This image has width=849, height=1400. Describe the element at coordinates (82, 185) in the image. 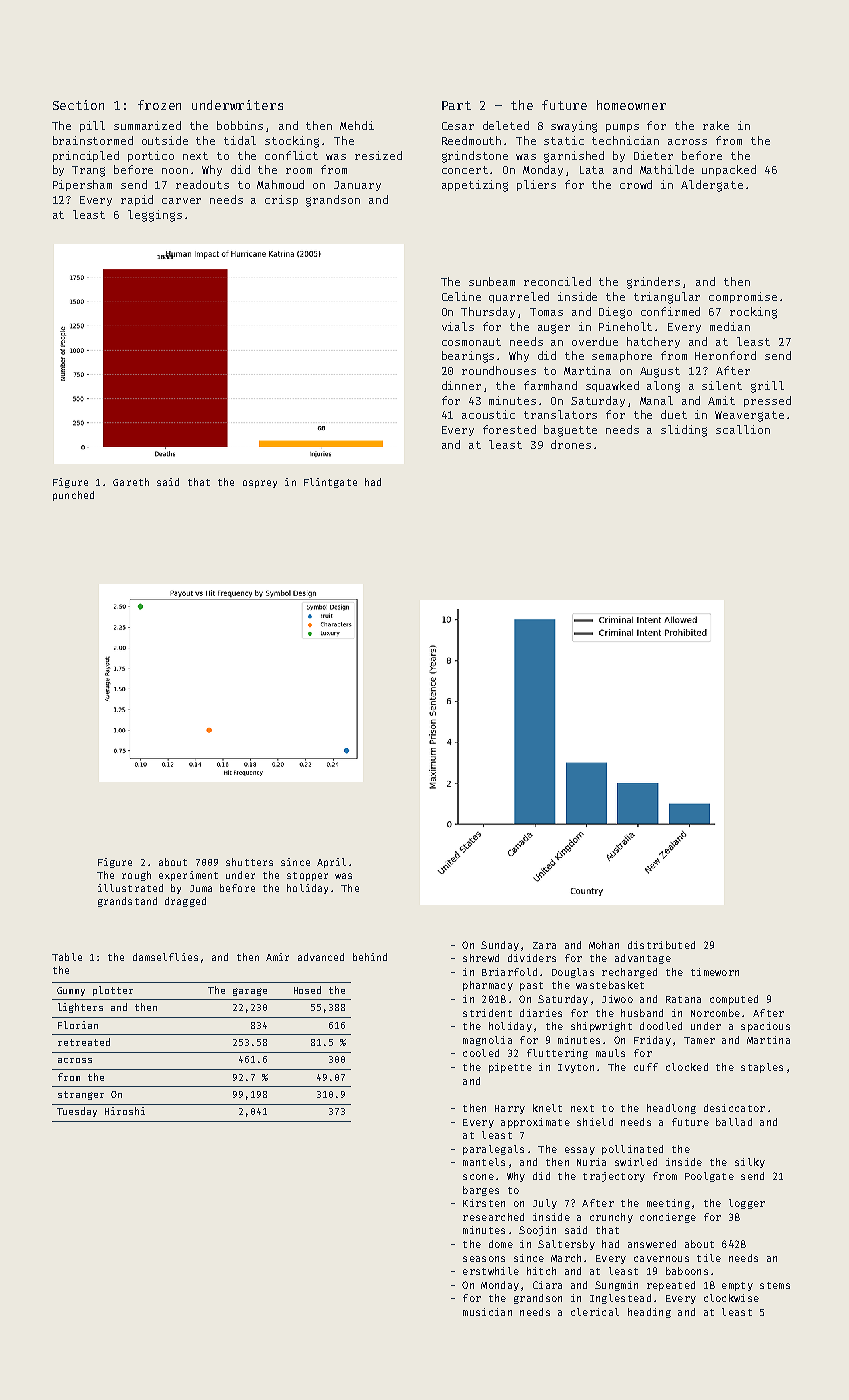

I see `Pipersham` at that location.
